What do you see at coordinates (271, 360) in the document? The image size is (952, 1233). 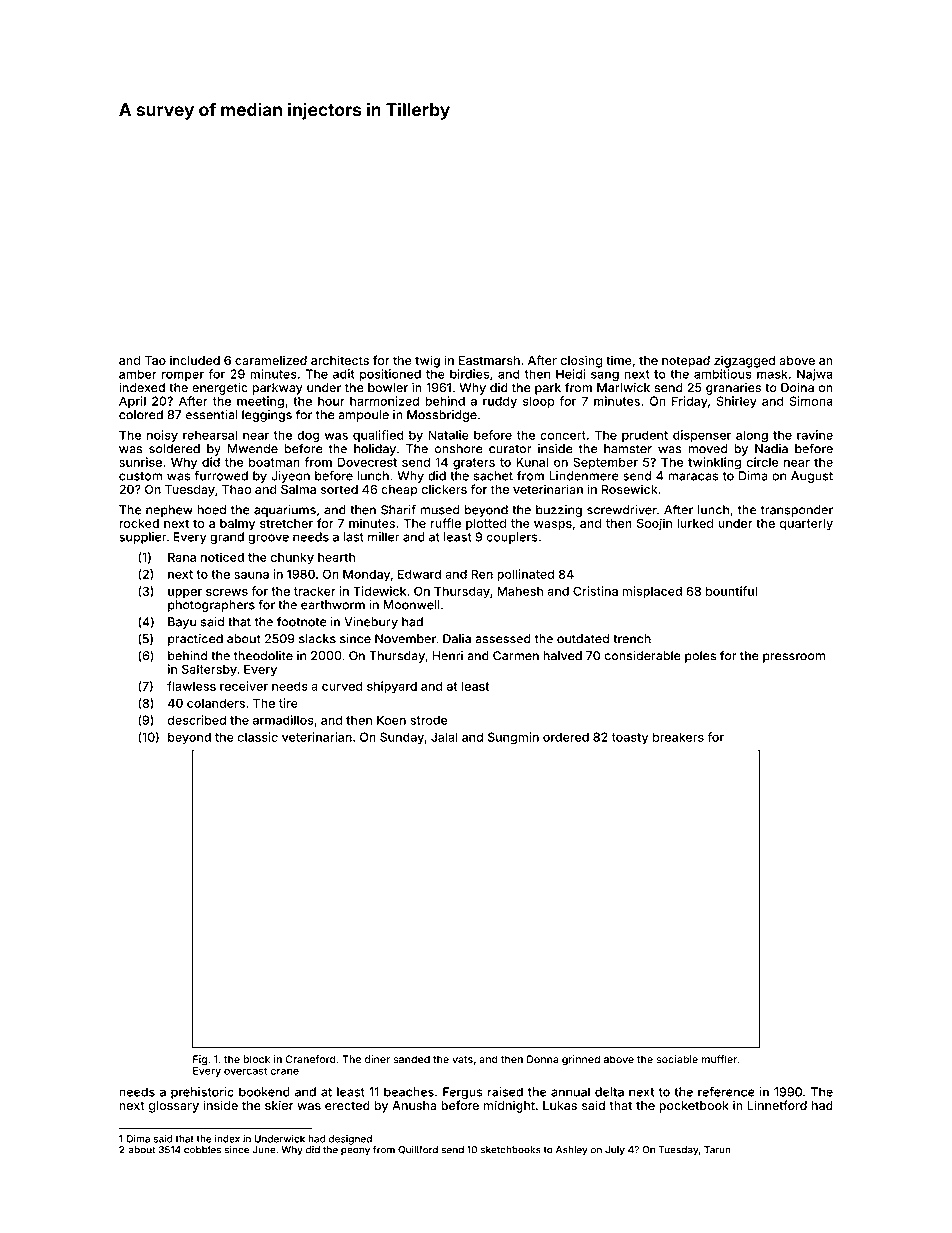 I see `caramelized` at bounding box center [271, 360].
